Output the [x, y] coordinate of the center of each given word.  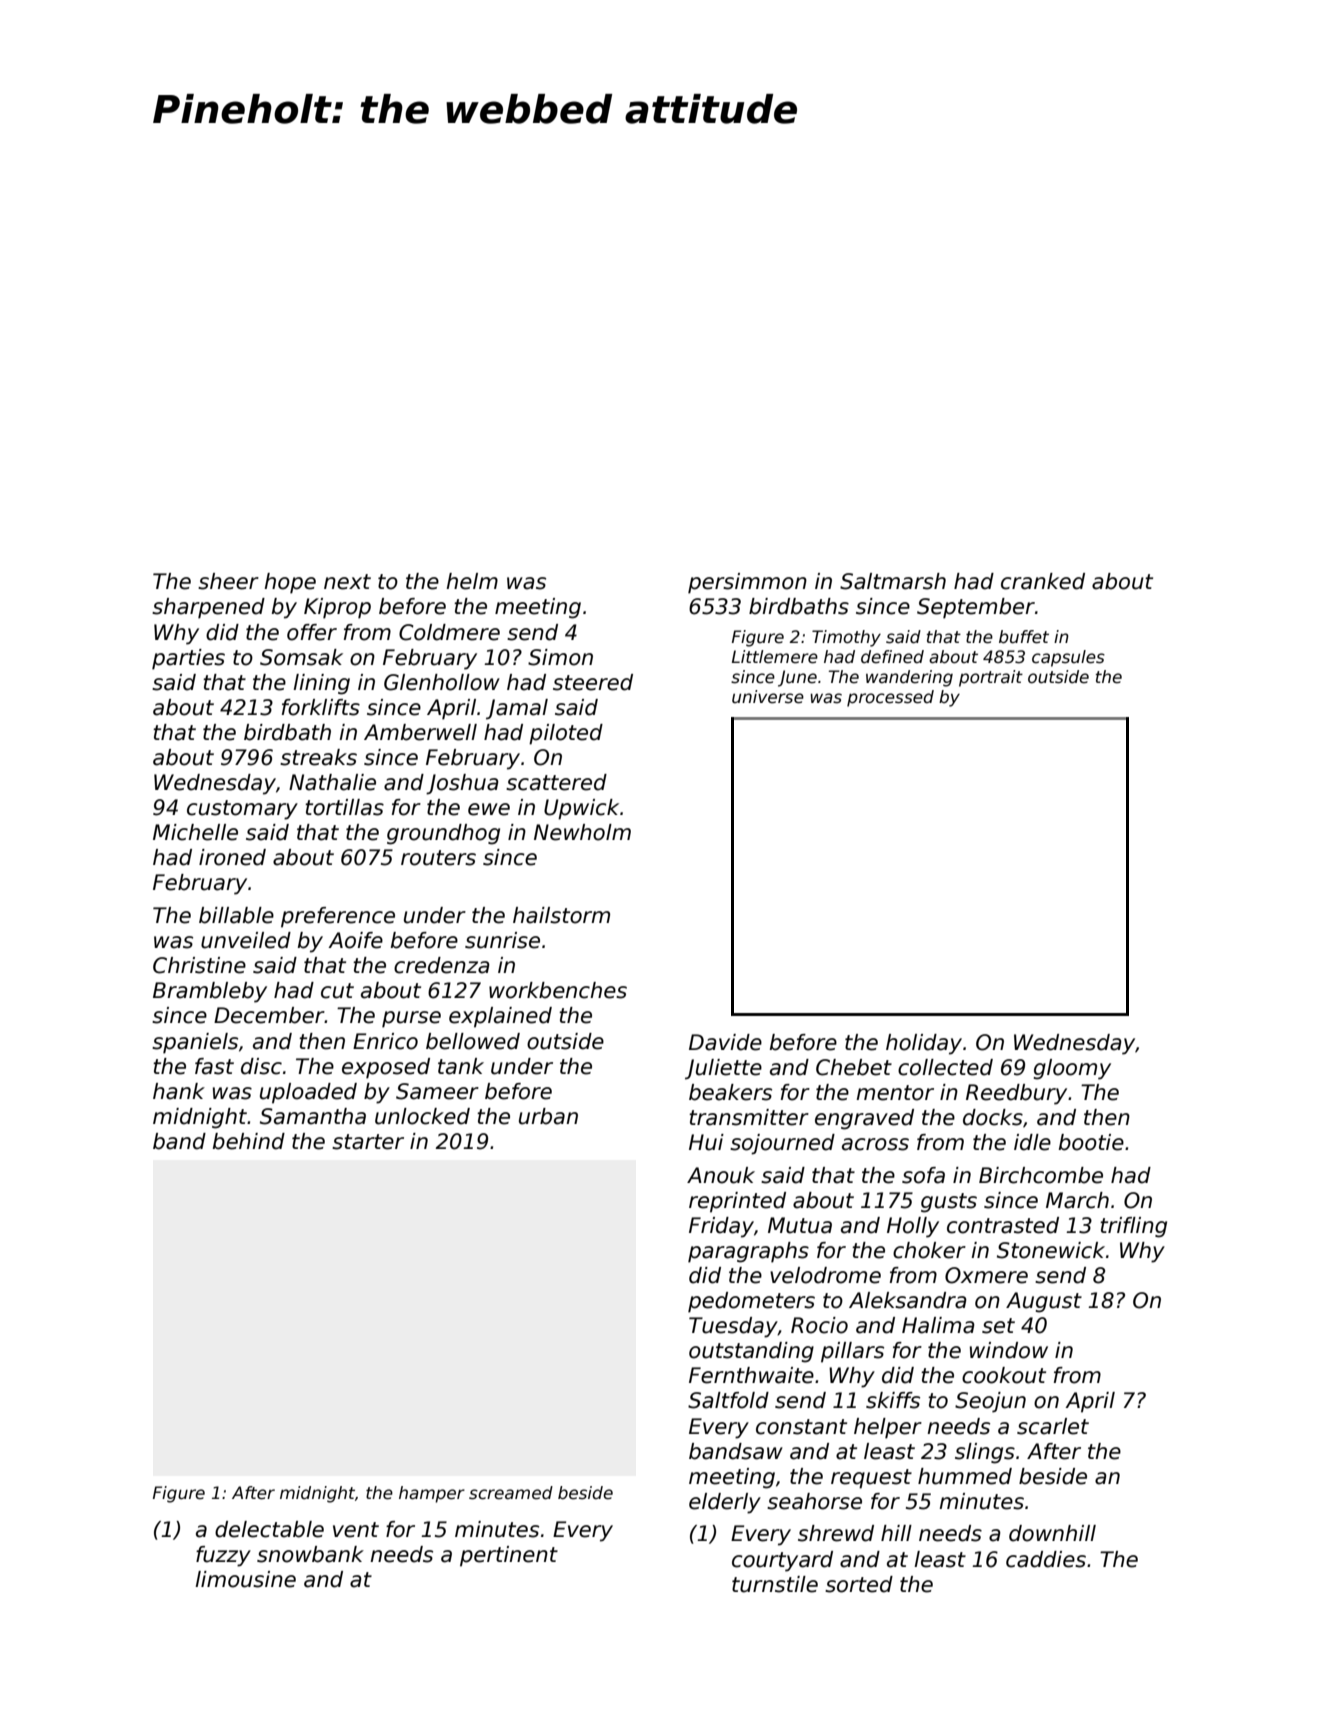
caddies [1046, 1559]
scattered [556, 782]
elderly [725, 1503]
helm [472, 581]
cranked [1043, 581]
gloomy [1072, 1069]
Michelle [195, 832]
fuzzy [223, 1556]
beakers [730, 1092]
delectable [269, 1529]
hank [179, 1091]
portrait [991, 678]
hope [290, 583]
